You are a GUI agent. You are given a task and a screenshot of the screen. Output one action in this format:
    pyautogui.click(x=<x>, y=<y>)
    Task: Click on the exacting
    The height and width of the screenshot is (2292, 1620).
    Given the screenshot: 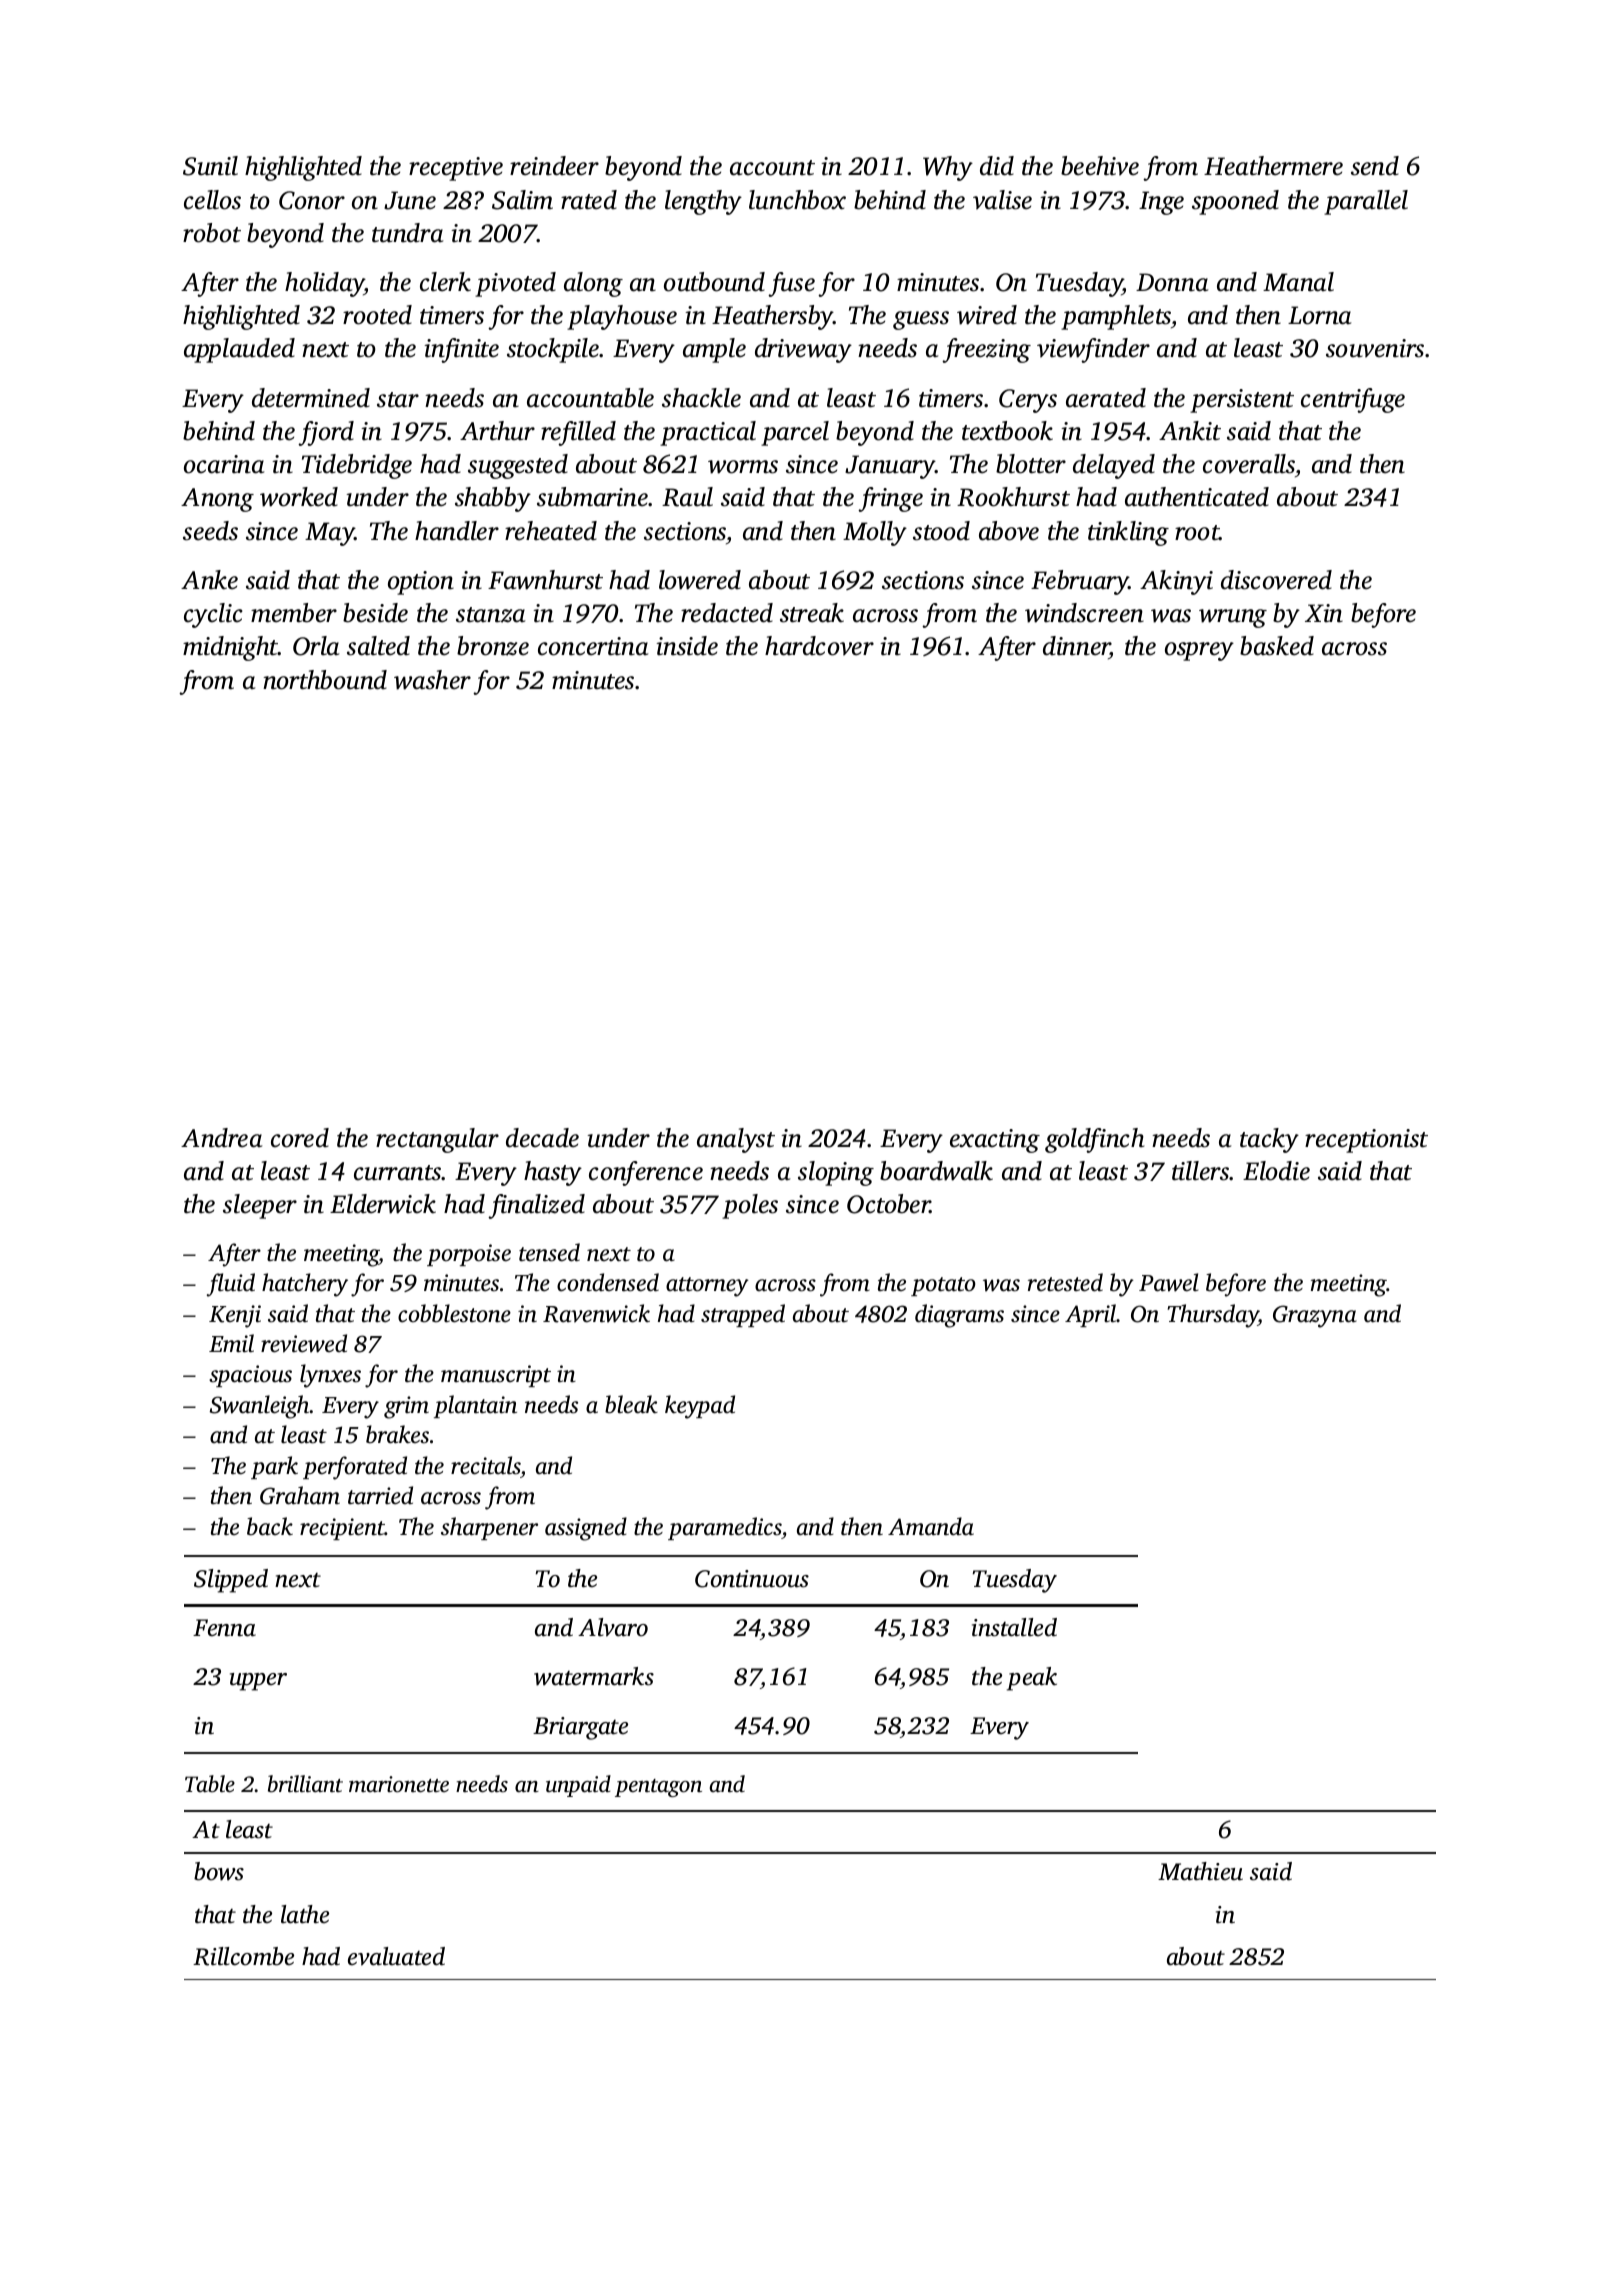 What is the action you would take?
    pyautogui.click(x=995, y=1141)
